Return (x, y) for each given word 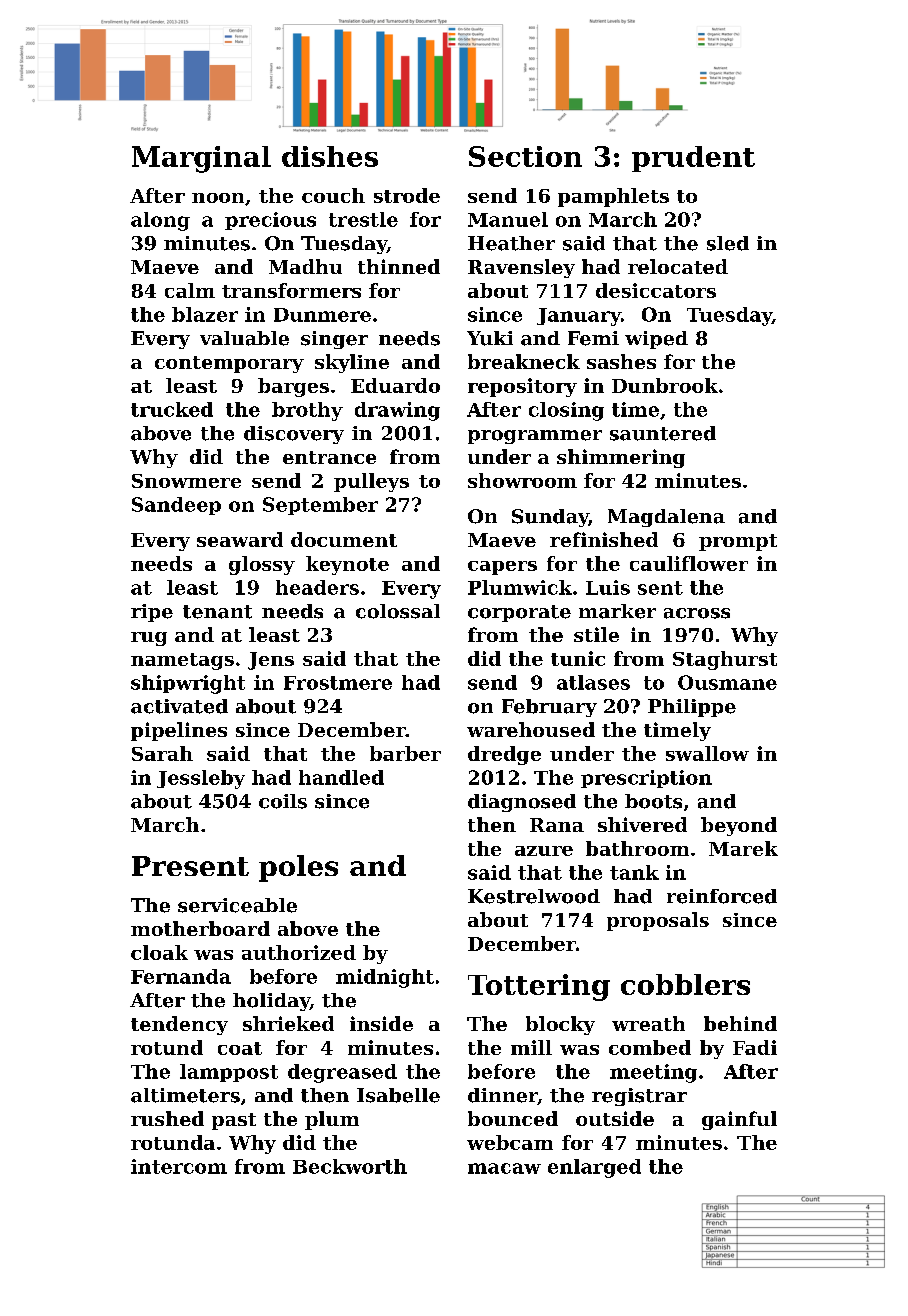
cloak (159, 952)
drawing (397, 411)
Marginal (201, 159)
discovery (294, 435)
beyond (739, 826)
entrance (329, 457)
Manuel (508, 219)
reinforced (722, 896)
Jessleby (201, 779)
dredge (504, 755)
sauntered (663, 433)
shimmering (621, 458)
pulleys (371, 482)
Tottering (539, 987)
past (234, 1121)
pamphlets (613, 197)
